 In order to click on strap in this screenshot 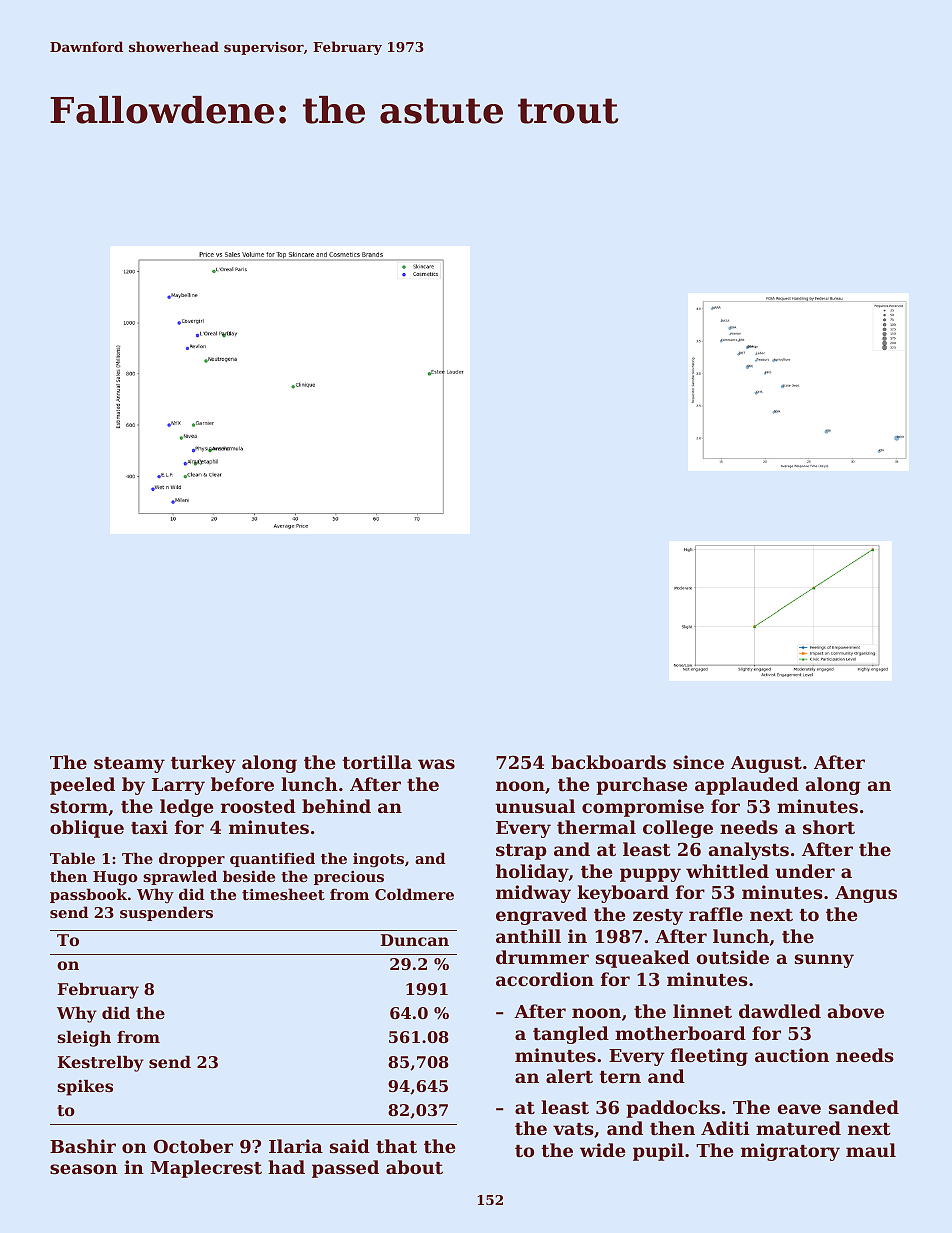, I will do `click(521, 852)`.
